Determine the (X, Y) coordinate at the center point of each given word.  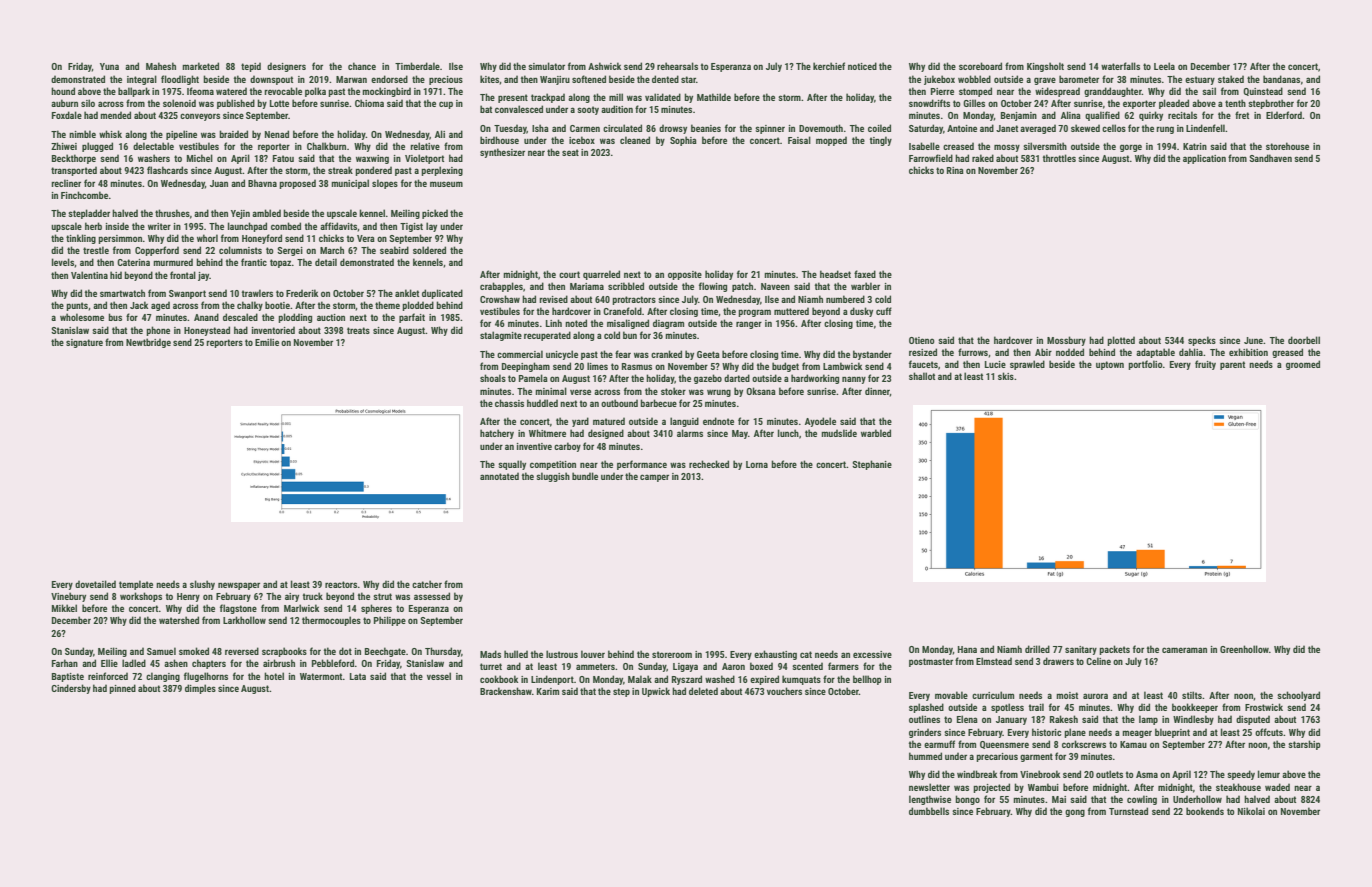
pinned (122, 689)
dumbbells (929, 811)
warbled (876, 433)
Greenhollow (1244, 649)
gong (1075, 813)
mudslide (839, 433)
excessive (872, 654)
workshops (141, 597)
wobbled (974, 79)
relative (425, 146)
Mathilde (714, 97)
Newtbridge (148, 343)
